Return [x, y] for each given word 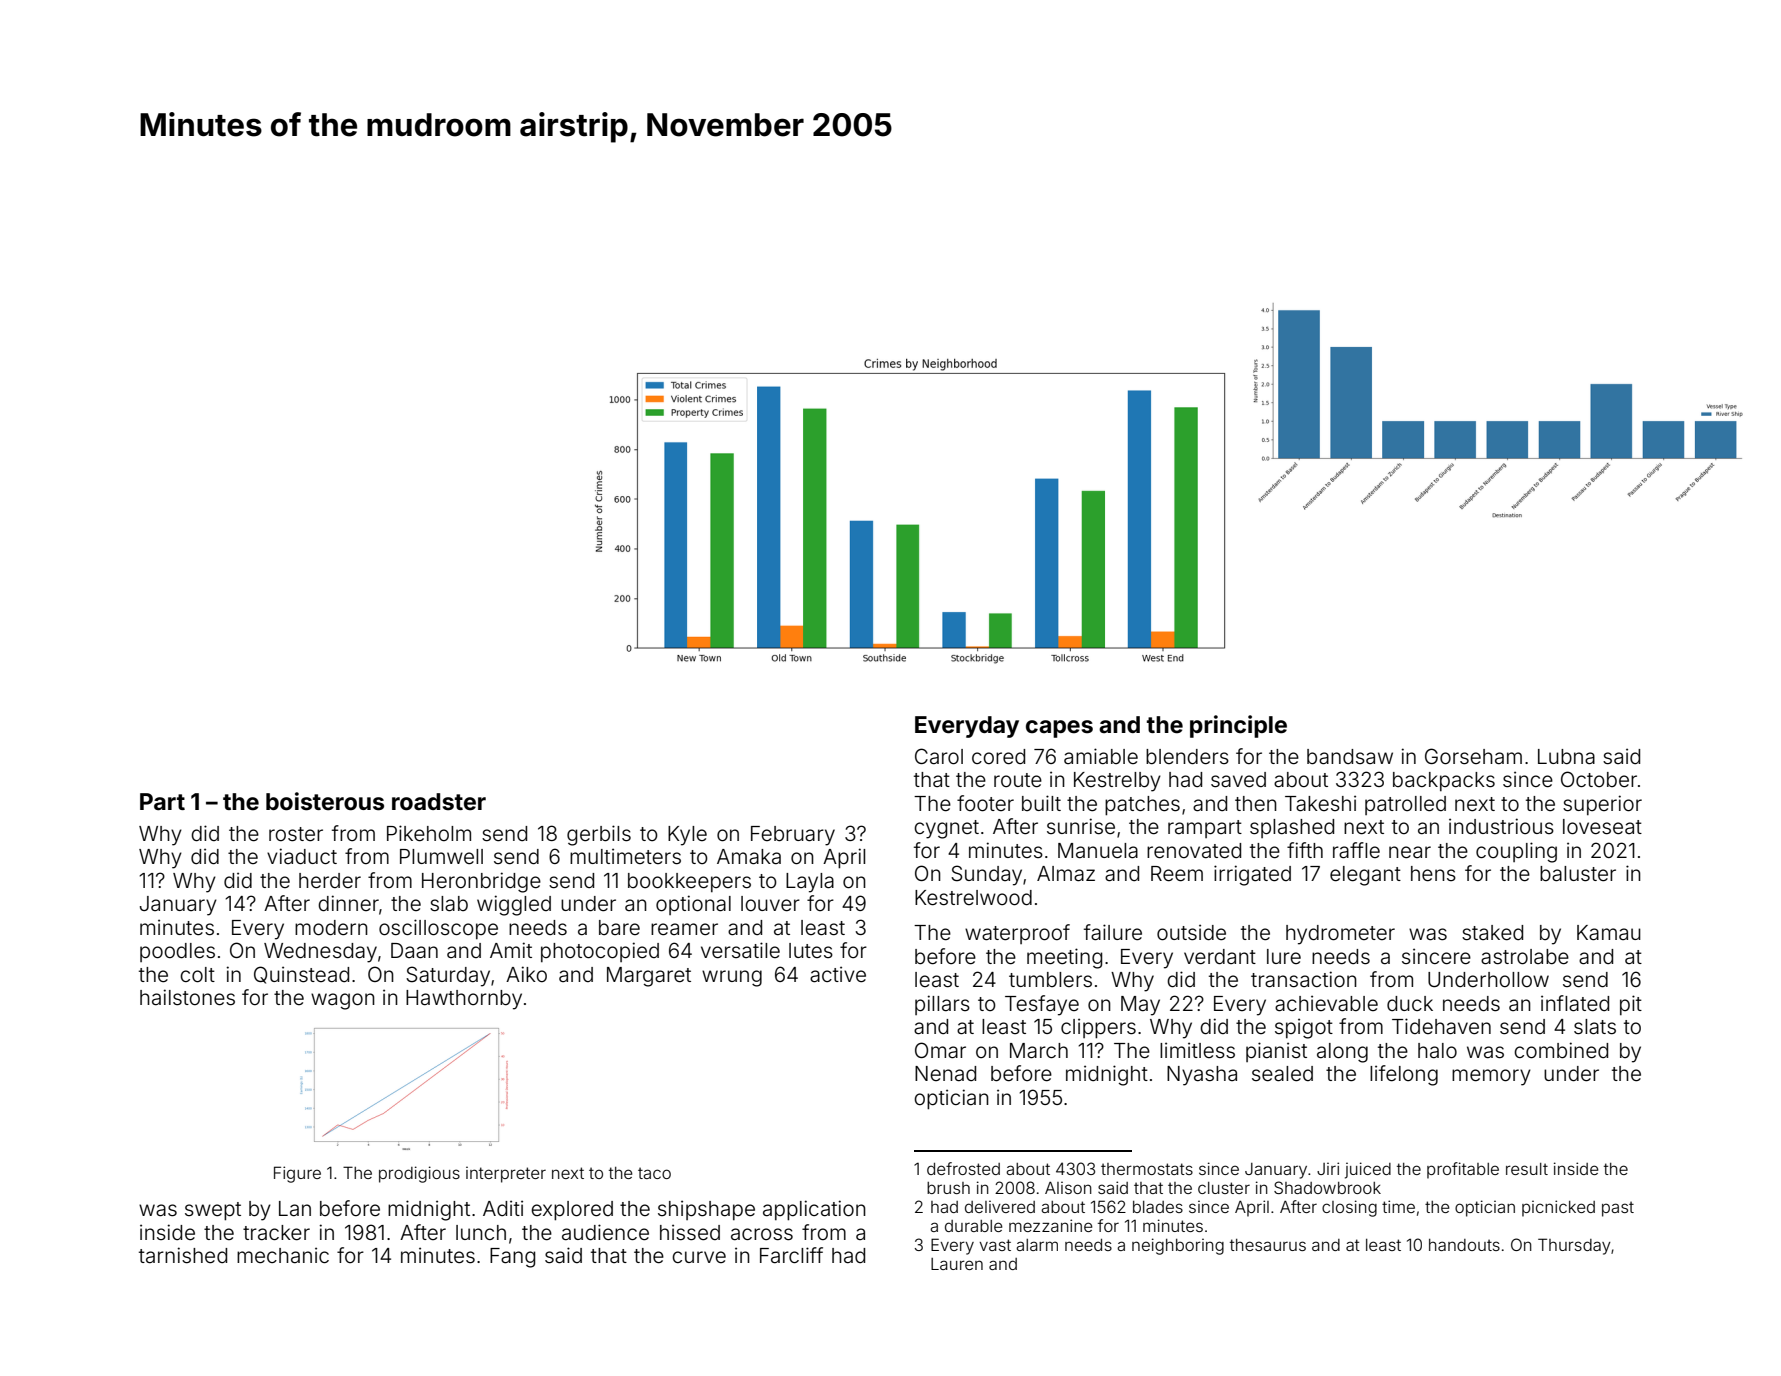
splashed [1292, 828]
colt [197, 975]
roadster [439, 802]
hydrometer [1340, 935]
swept [213, 1211]
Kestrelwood [973, 898]
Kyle [687, 836]
